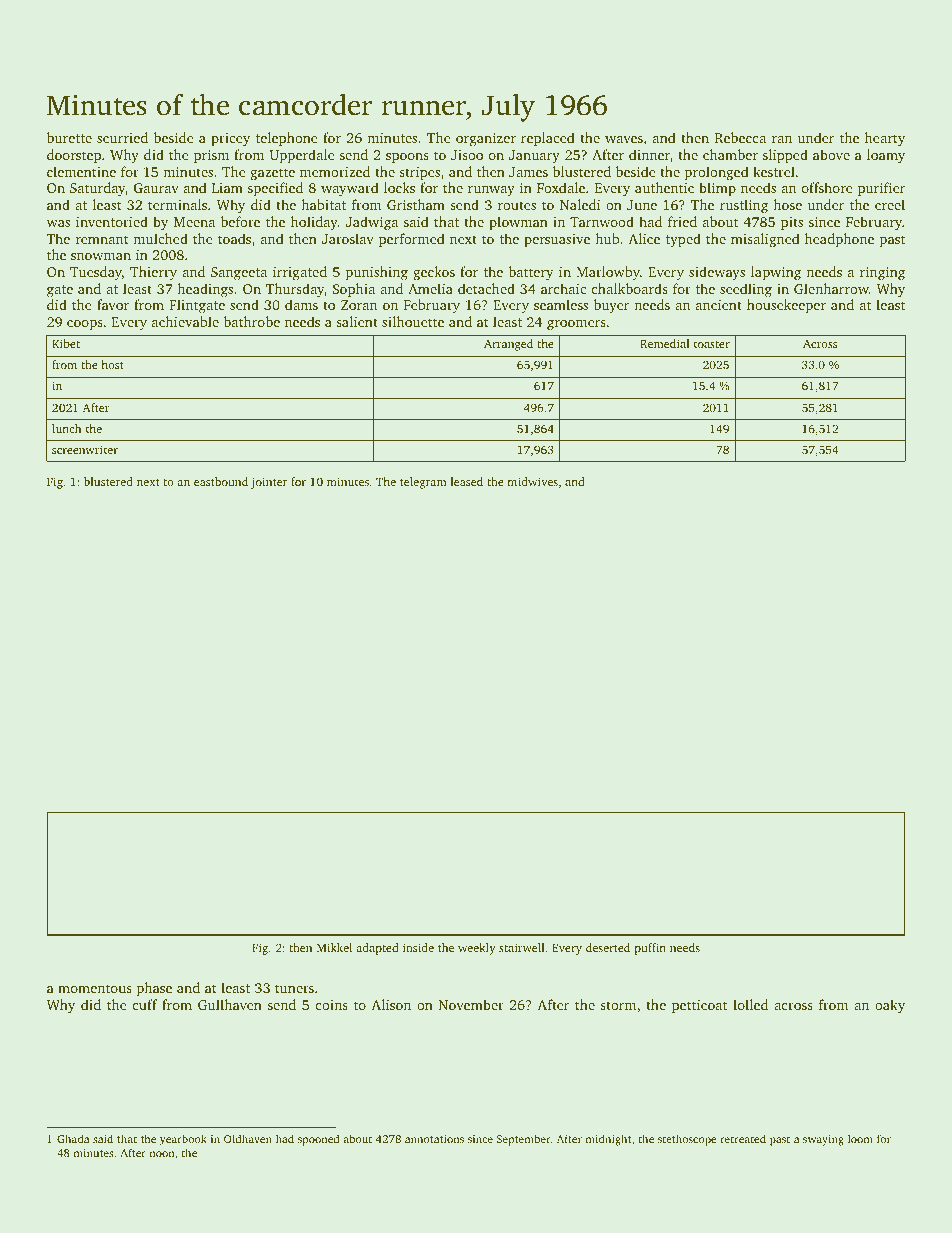 This image has height=1233, width=952. I want to click on replaced, so click(548, 139).
